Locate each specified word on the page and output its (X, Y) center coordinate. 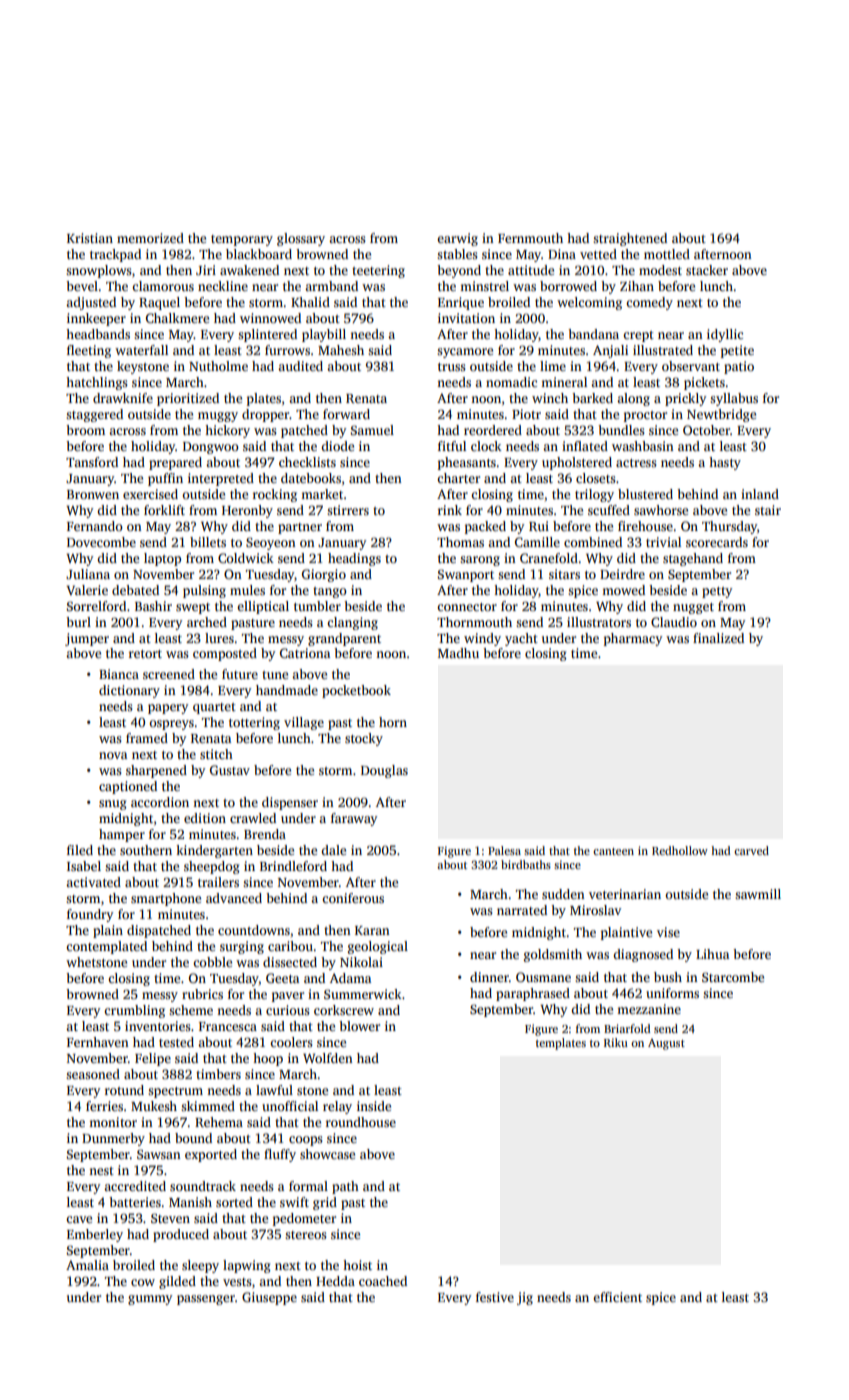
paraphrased (533, 994)
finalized (718, 638)
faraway (354, 819)
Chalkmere (177, 318)
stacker (707, 270)
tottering (254, 723)
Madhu (458, 653)
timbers (218, 1074)
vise (668, 932)
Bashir (153, 606)
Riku (616, 1042)
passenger (206, 1300)
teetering (378, 271)
